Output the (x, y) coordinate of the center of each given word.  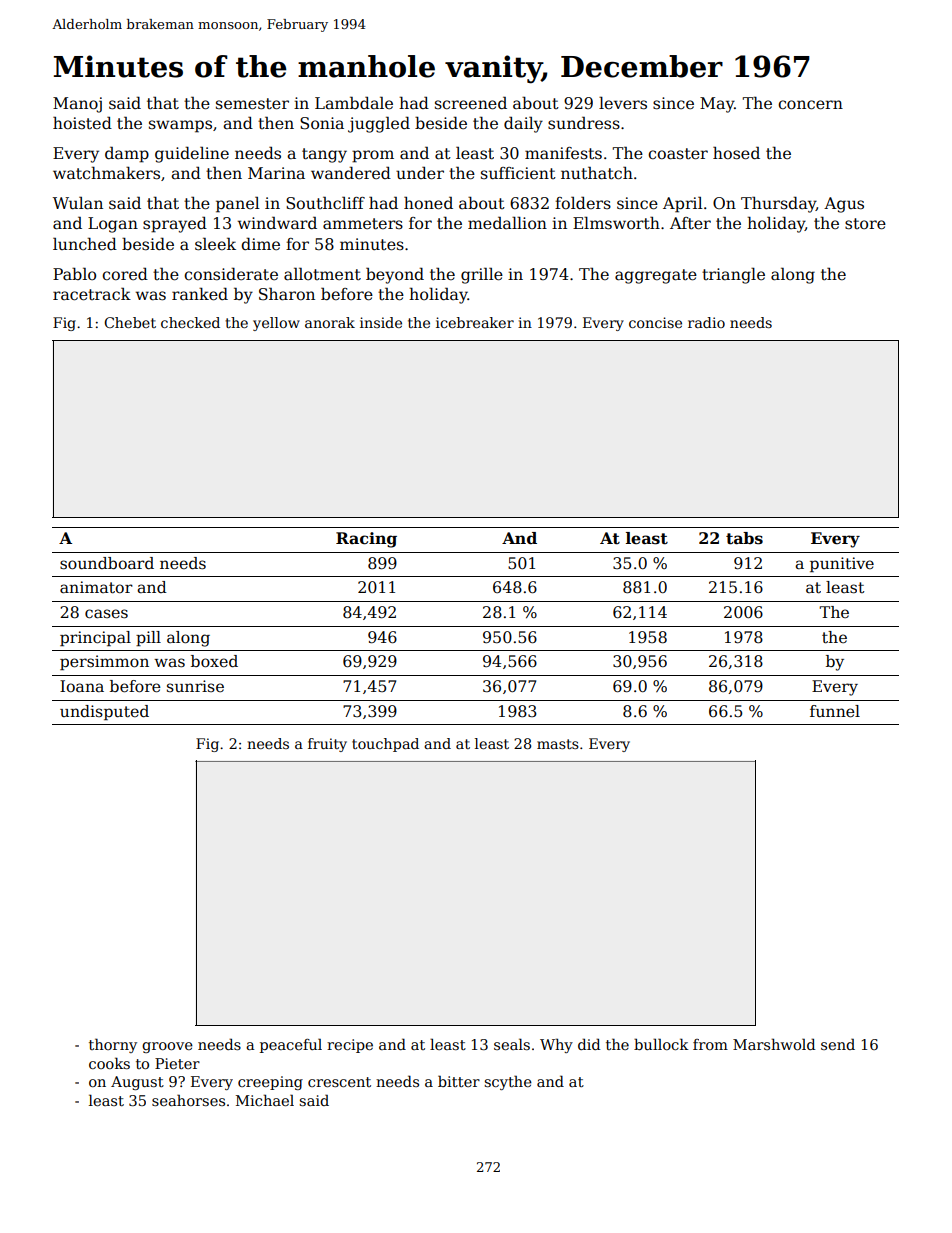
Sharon (287, 294)
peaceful (291, 1045)
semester (252, 104)
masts (558, 744)
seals (512, 1044)
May (717, 105)
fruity (327, 745)
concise (655, 322)
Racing (366, 540)
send (838, 1044)
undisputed (104, 712)
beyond (395, 275)
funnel (835, 711)
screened (471, 103)
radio (706, 322)
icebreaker (475, 322)
